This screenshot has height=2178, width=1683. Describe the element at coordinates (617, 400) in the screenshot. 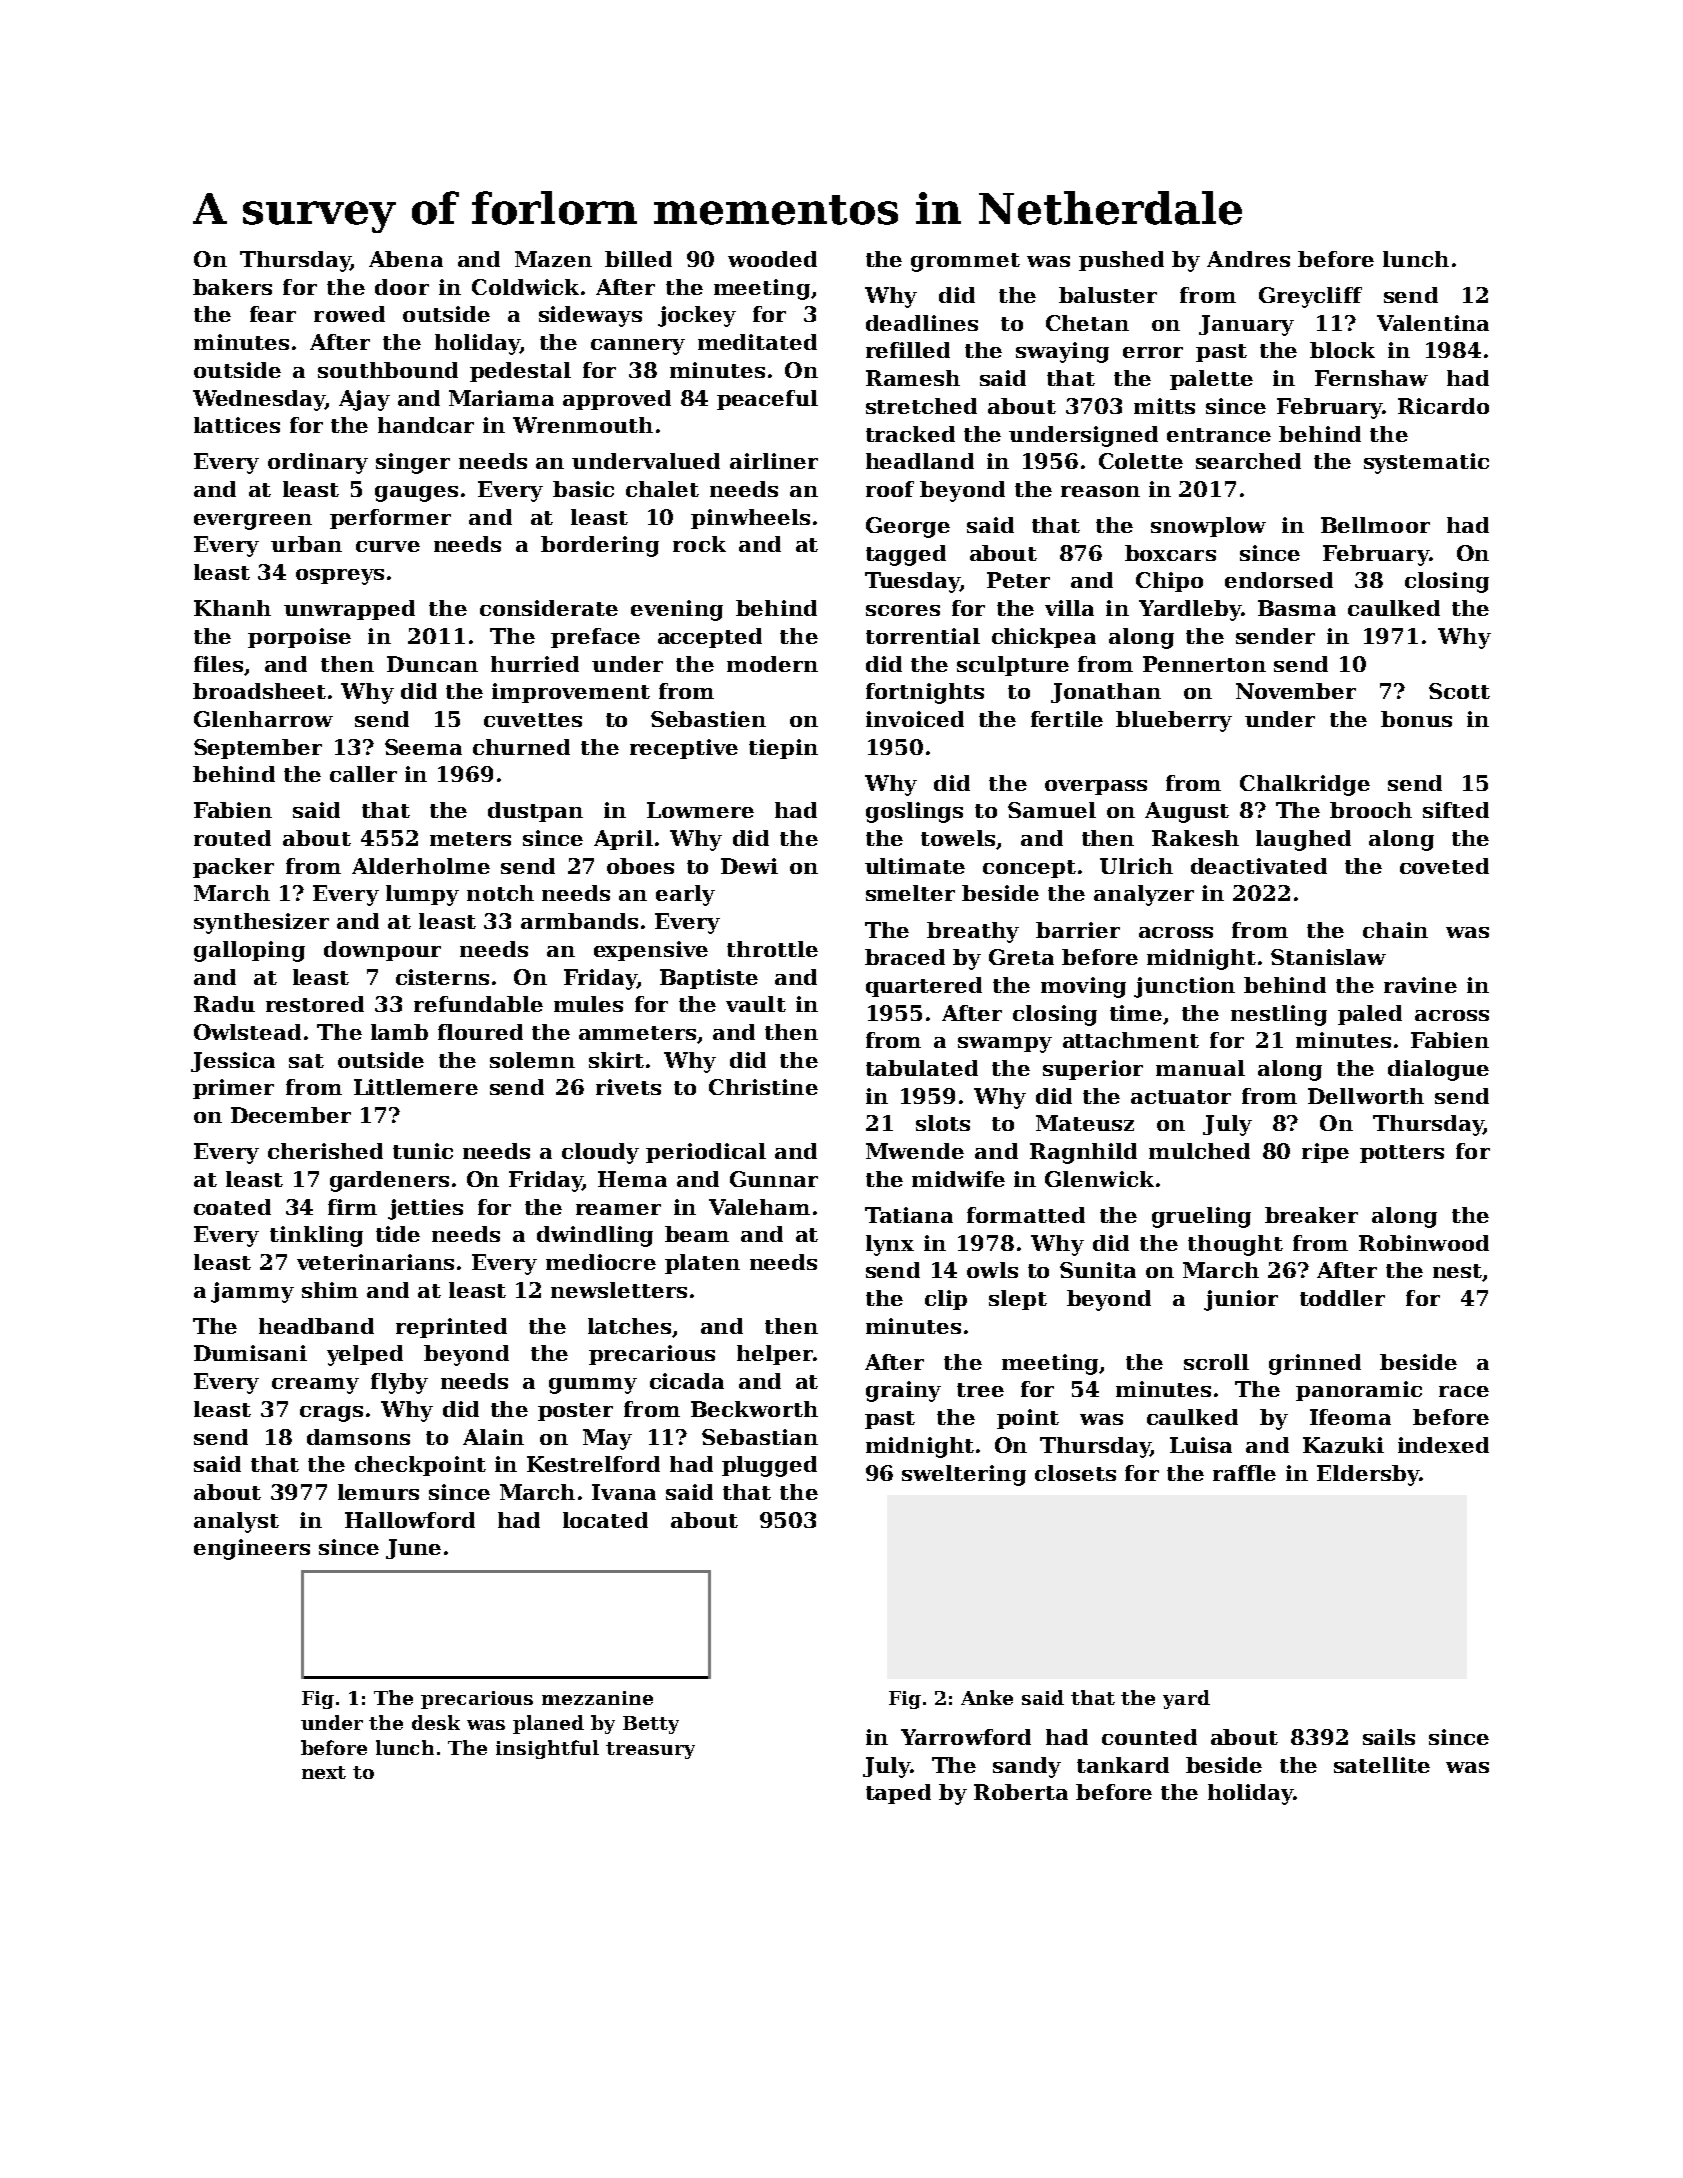

I see `approved` at that location.
